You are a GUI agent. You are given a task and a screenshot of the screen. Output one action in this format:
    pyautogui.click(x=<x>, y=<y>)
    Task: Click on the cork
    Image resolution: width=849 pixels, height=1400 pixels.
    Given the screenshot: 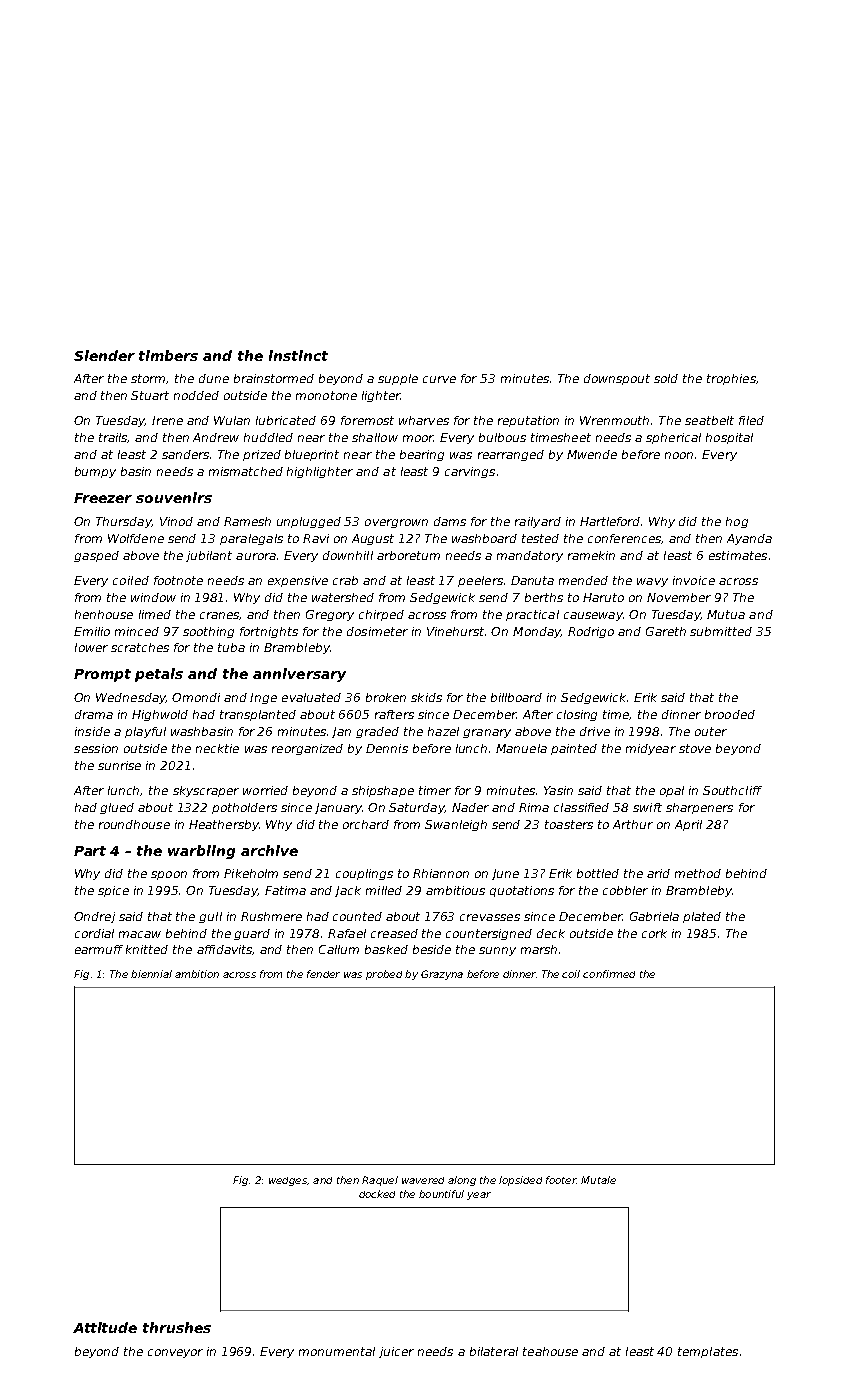 What is the action you would take?
    pyautogui.click(x=654, y=933)
